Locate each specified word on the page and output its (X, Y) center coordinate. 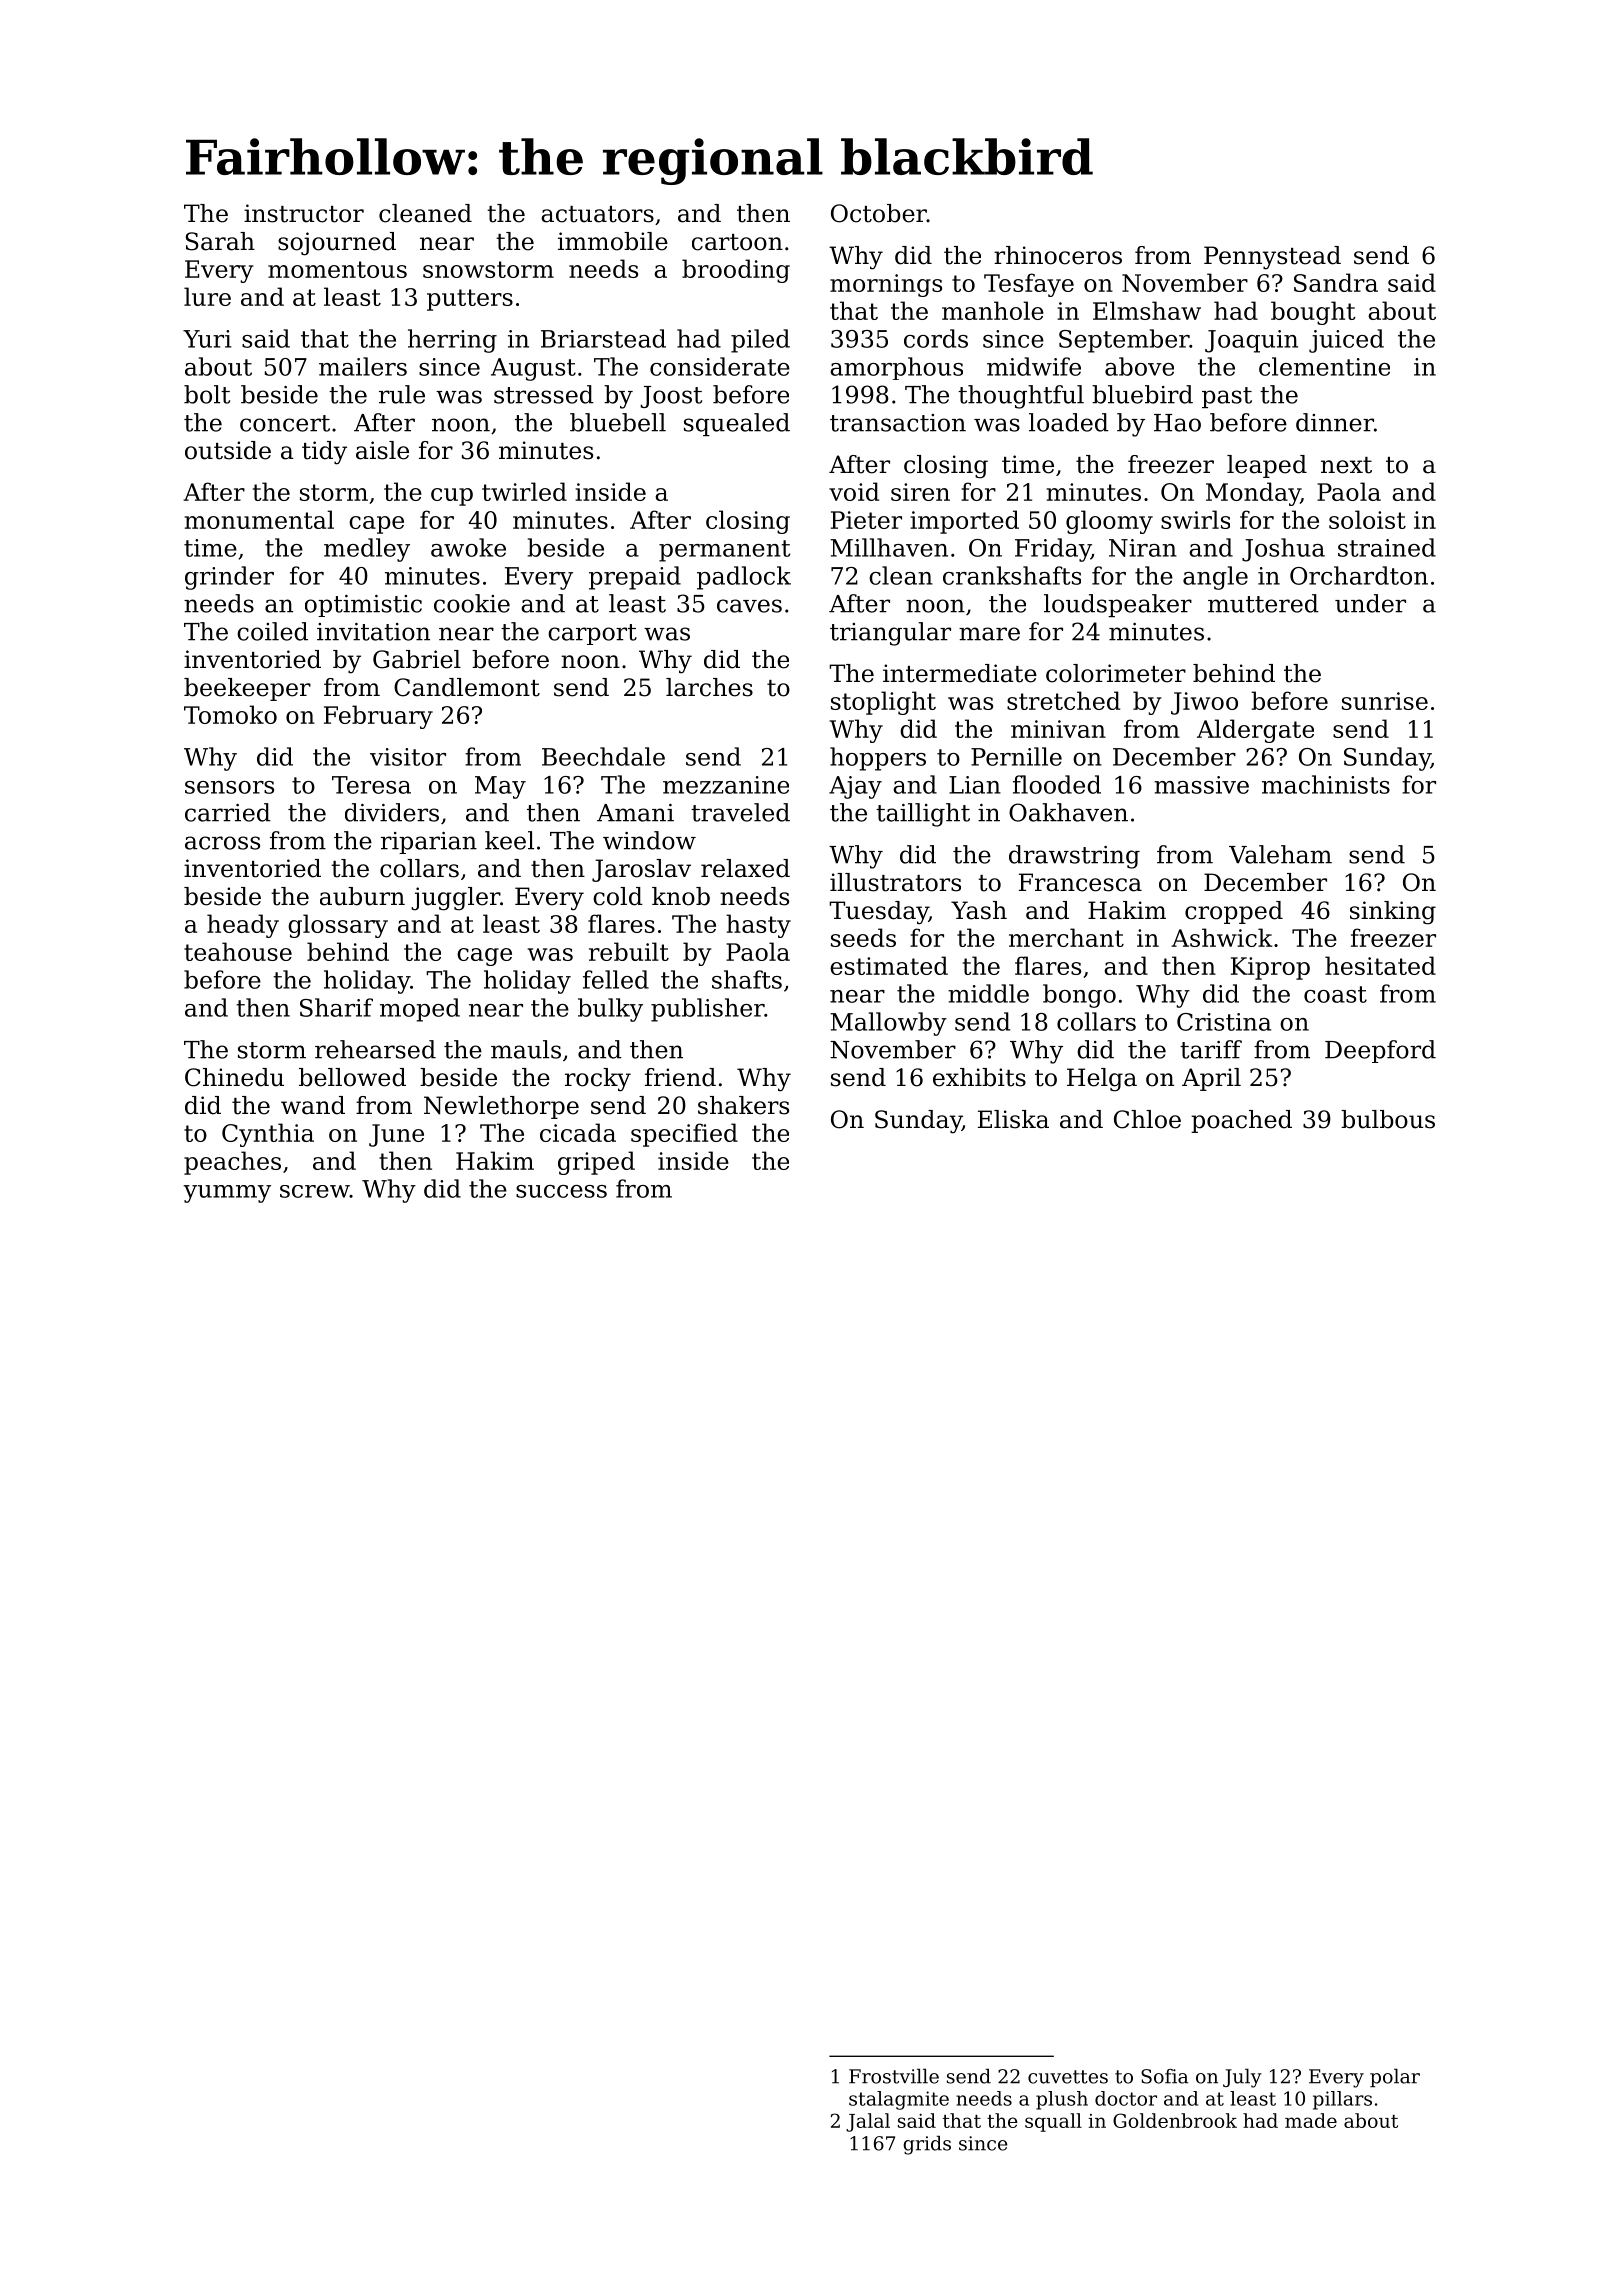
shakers (743, 1105)
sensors (229, 787)
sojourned (337, 244)
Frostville (894, 2076)
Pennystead (1272, 258)
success (561, 1191)
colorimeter (1116, 673)
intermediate (960, 673)
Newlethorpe (501, 1107)
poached (1241, 1121)
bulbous (1388, 1119)
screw (315, 1191)
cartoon (737, 242)
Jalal (868, 2122)
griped (596, 1163)
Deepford (1380, 1051)
